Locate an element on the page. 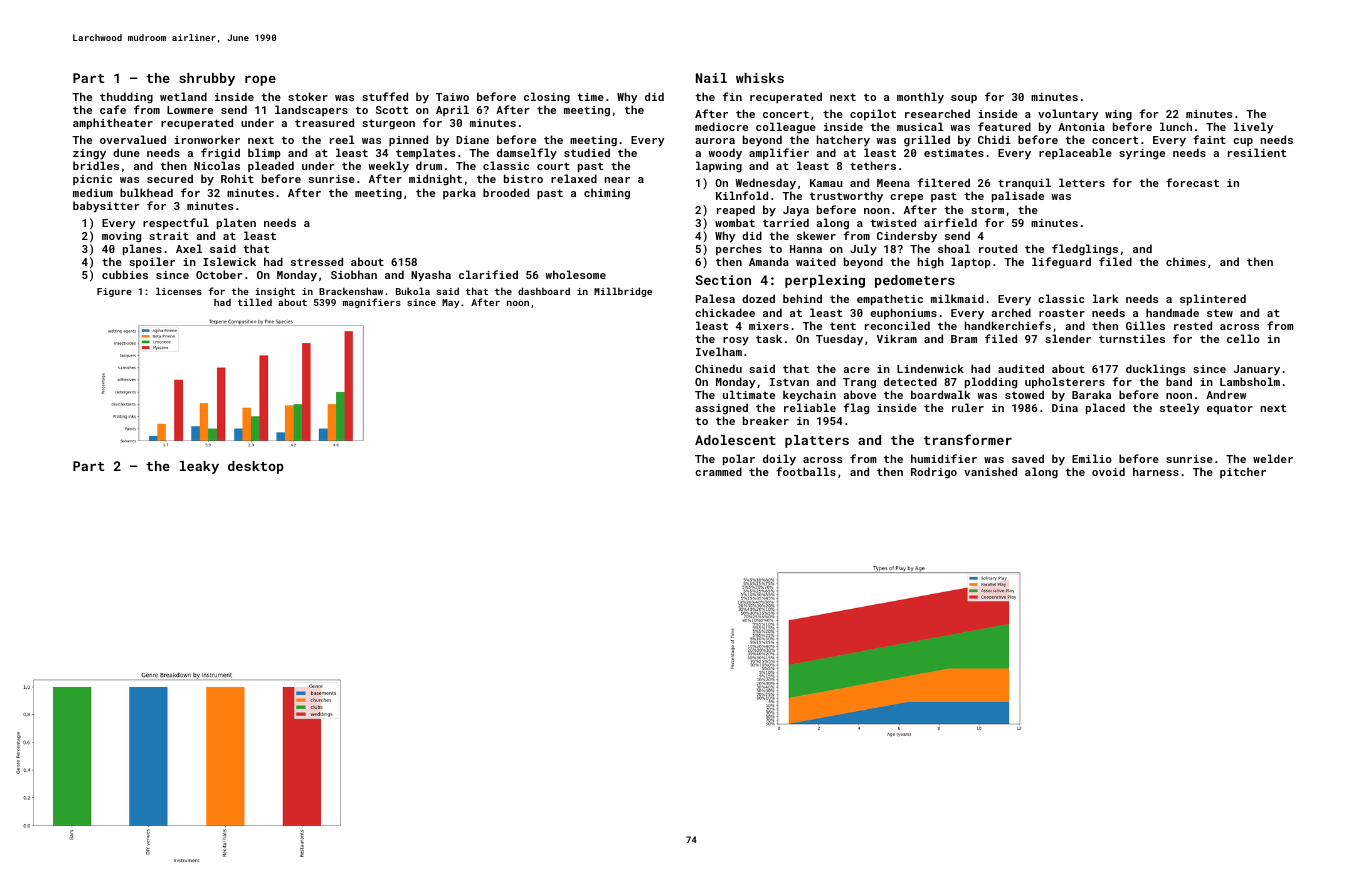 The width and height of the page is (1372, 887). tilled is located at coordinates (255, 302).
